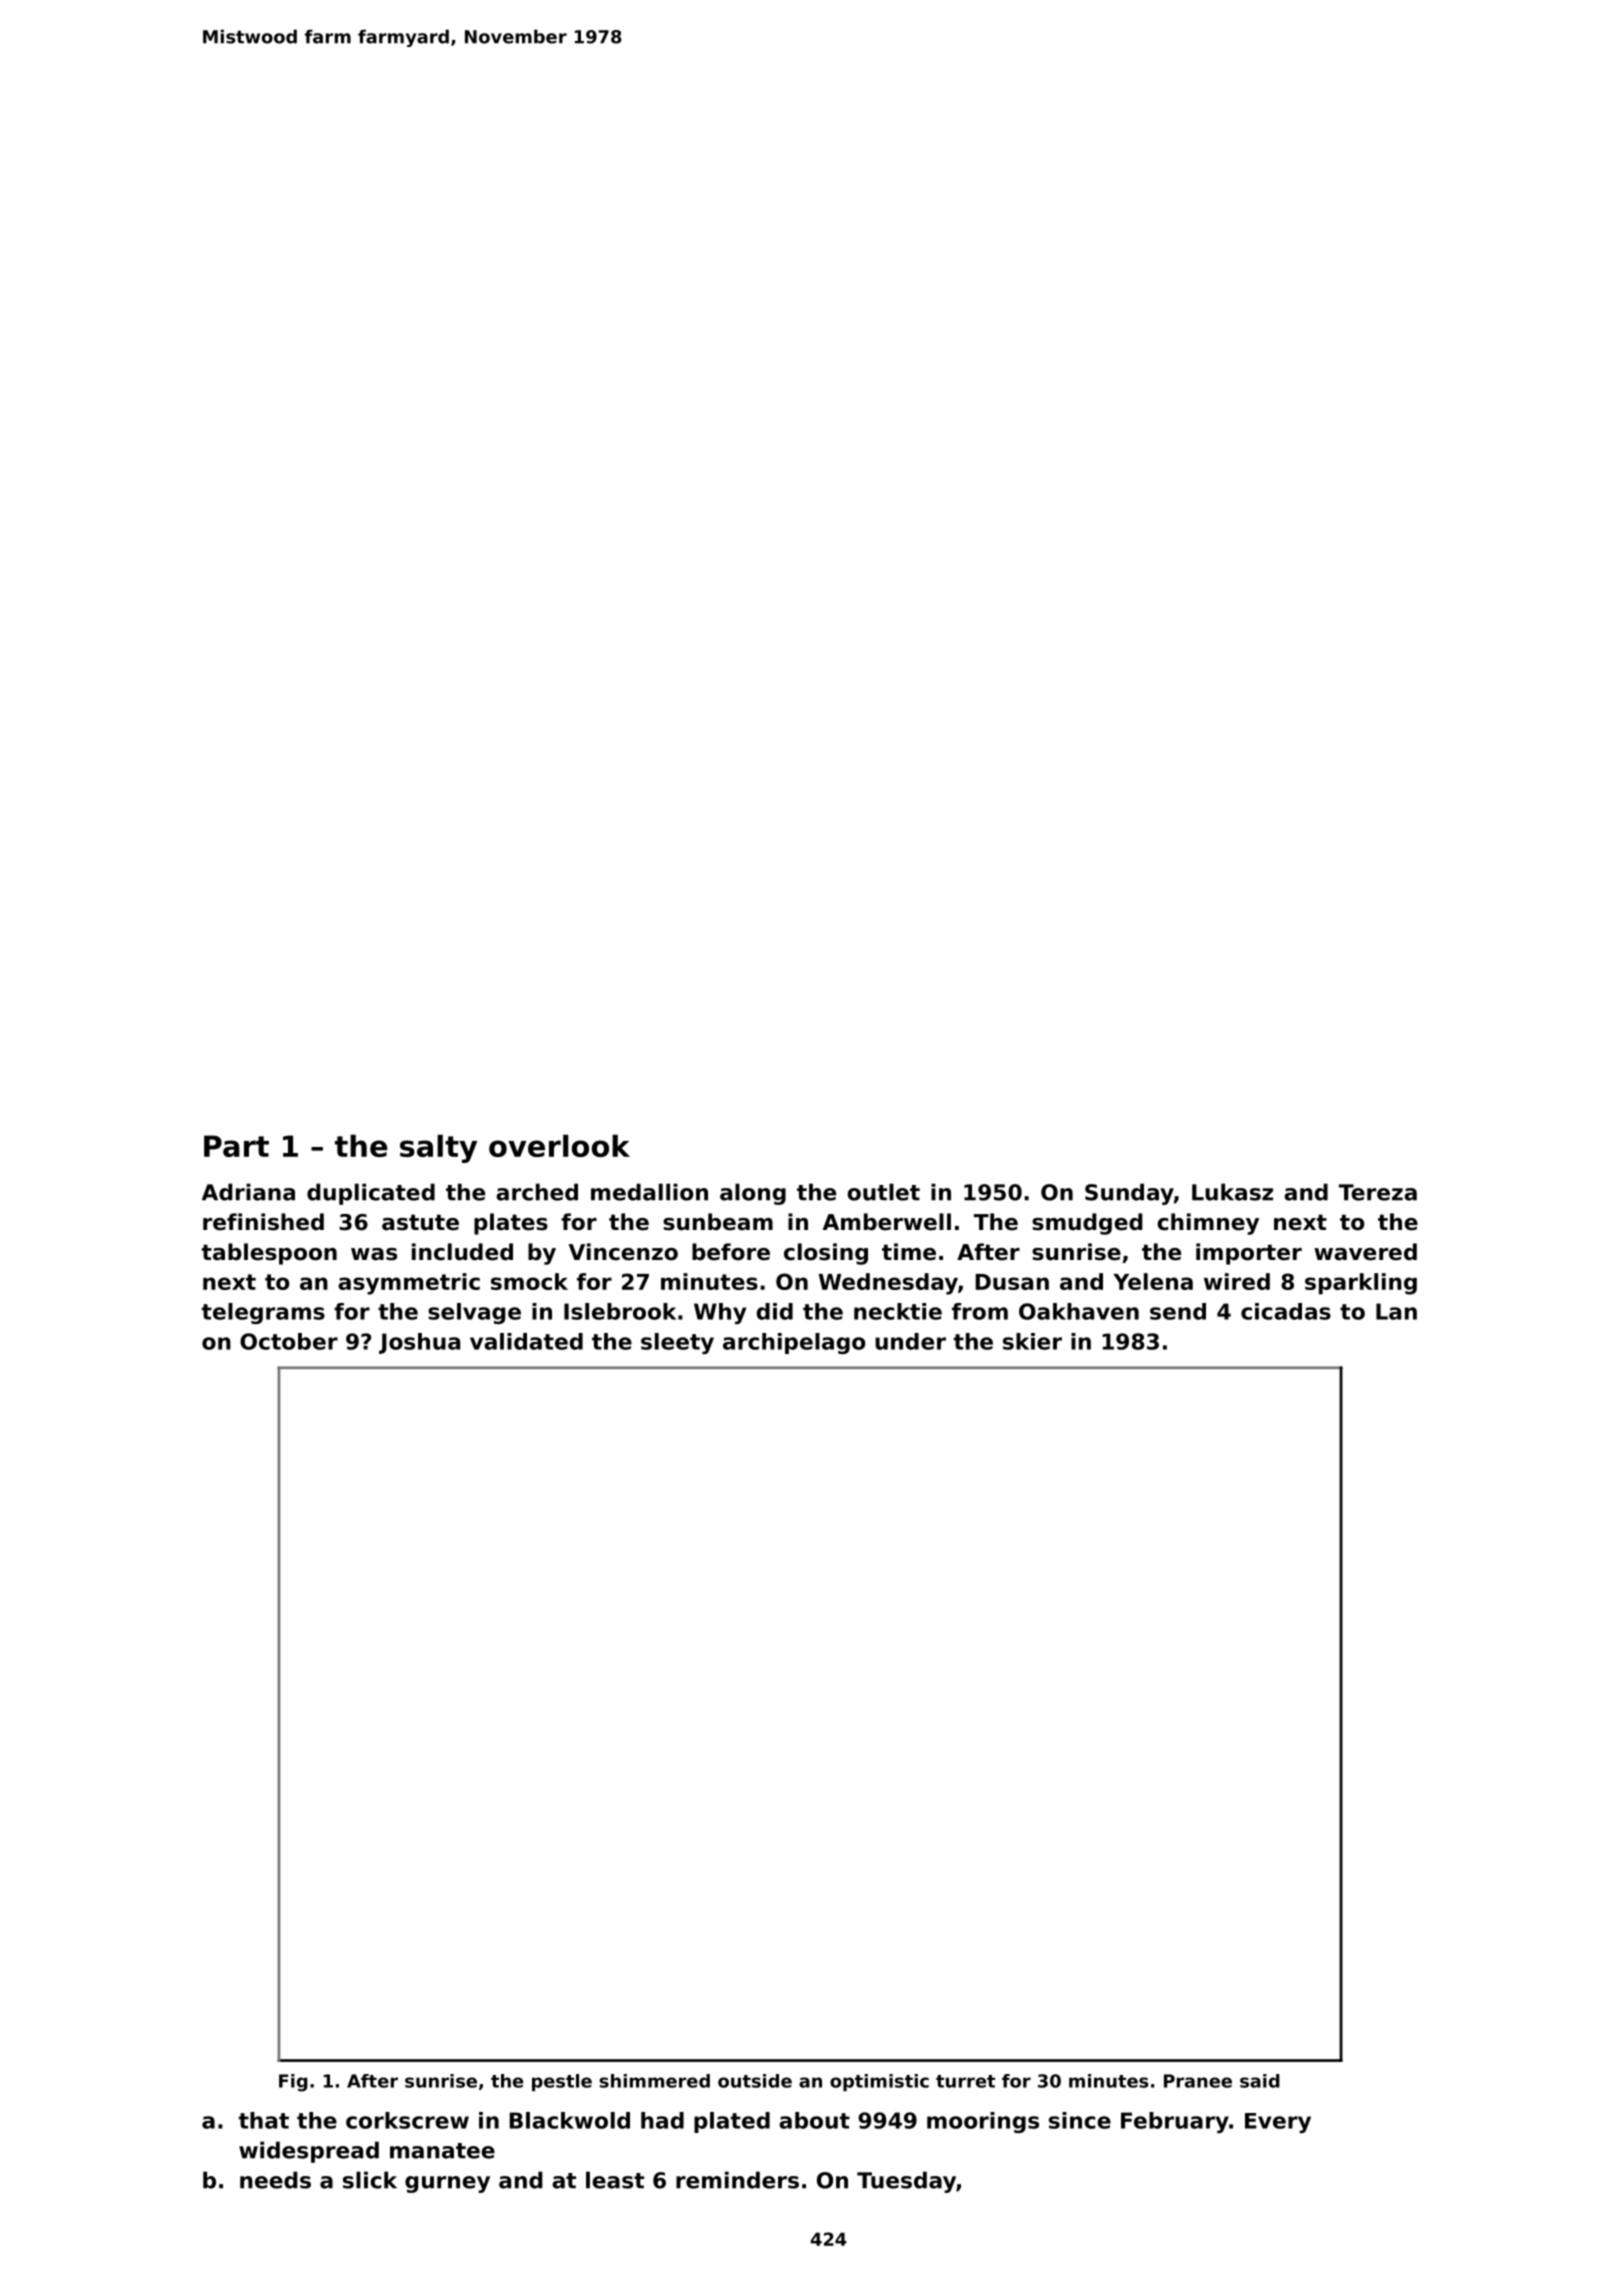 The width and height of the document is (1620, 2292). I want to click on Fig, so click(293, 2083).
